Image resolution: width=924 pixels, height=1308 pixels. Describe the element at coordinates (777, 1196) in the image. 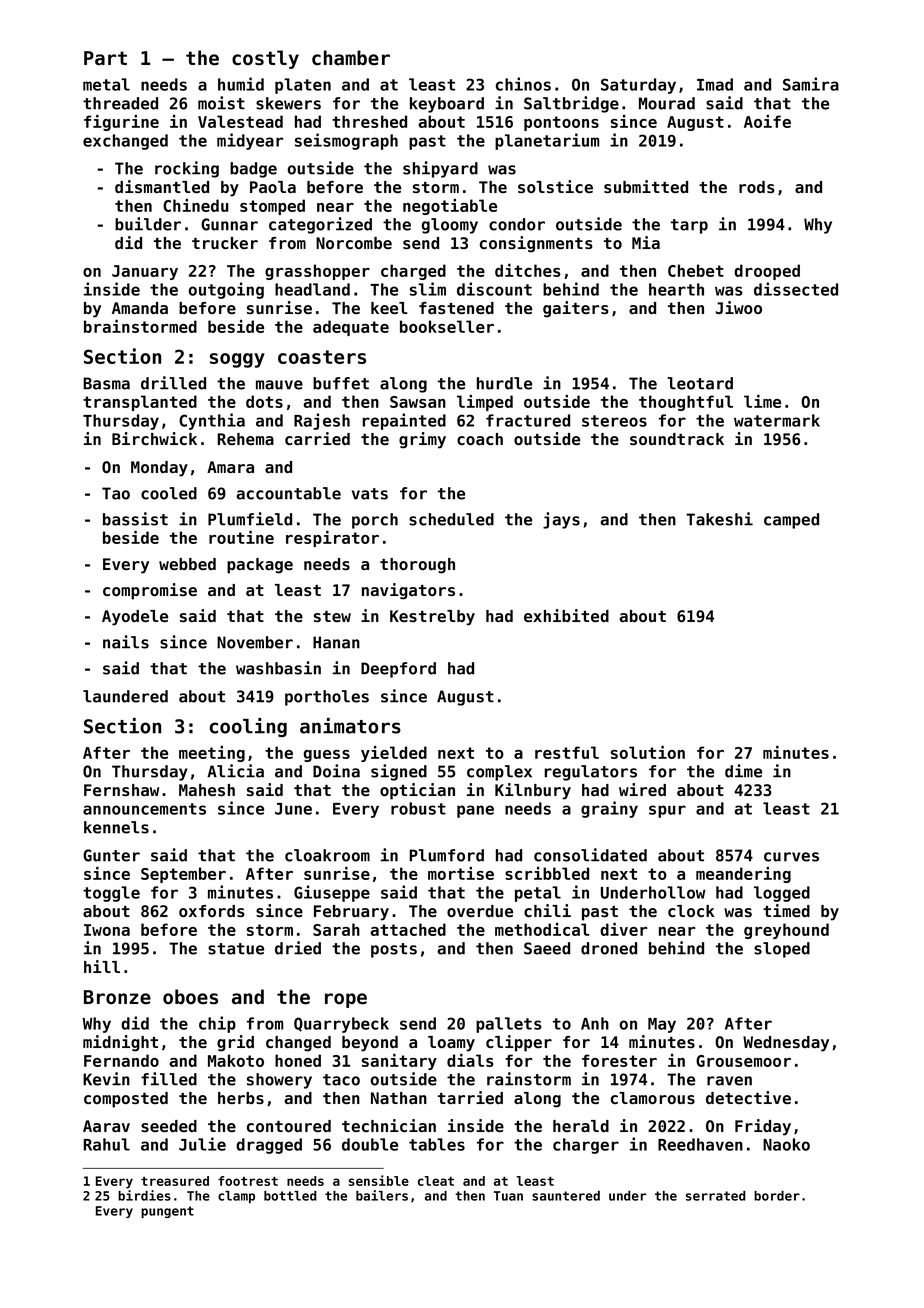

I see `border` at that location.
